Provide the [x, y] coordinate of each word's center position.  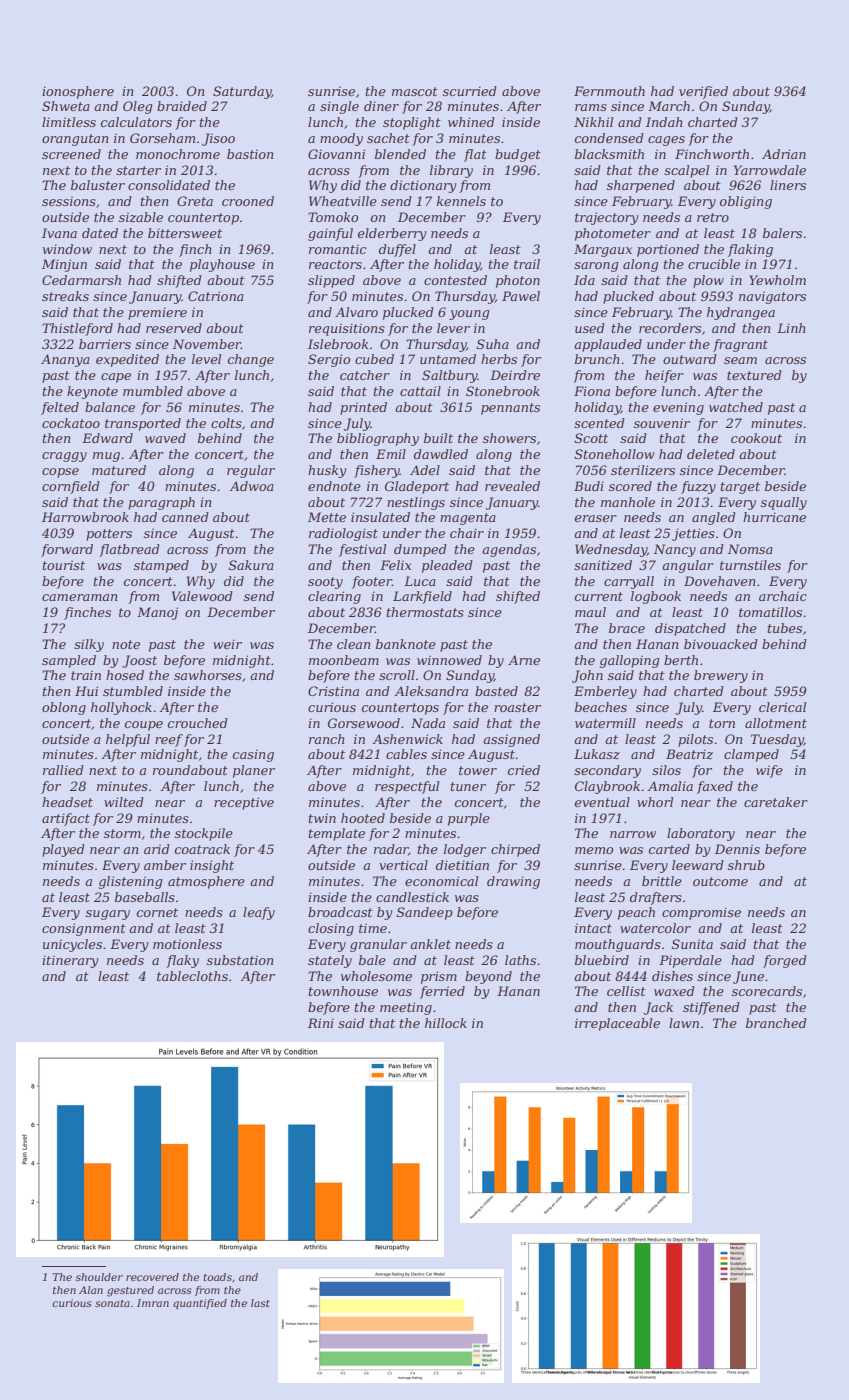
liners [788, 185]
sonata [112, 1303]
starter [138, 170]
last [260, 1303]
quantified [200, 1304]
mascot [415, 91]
